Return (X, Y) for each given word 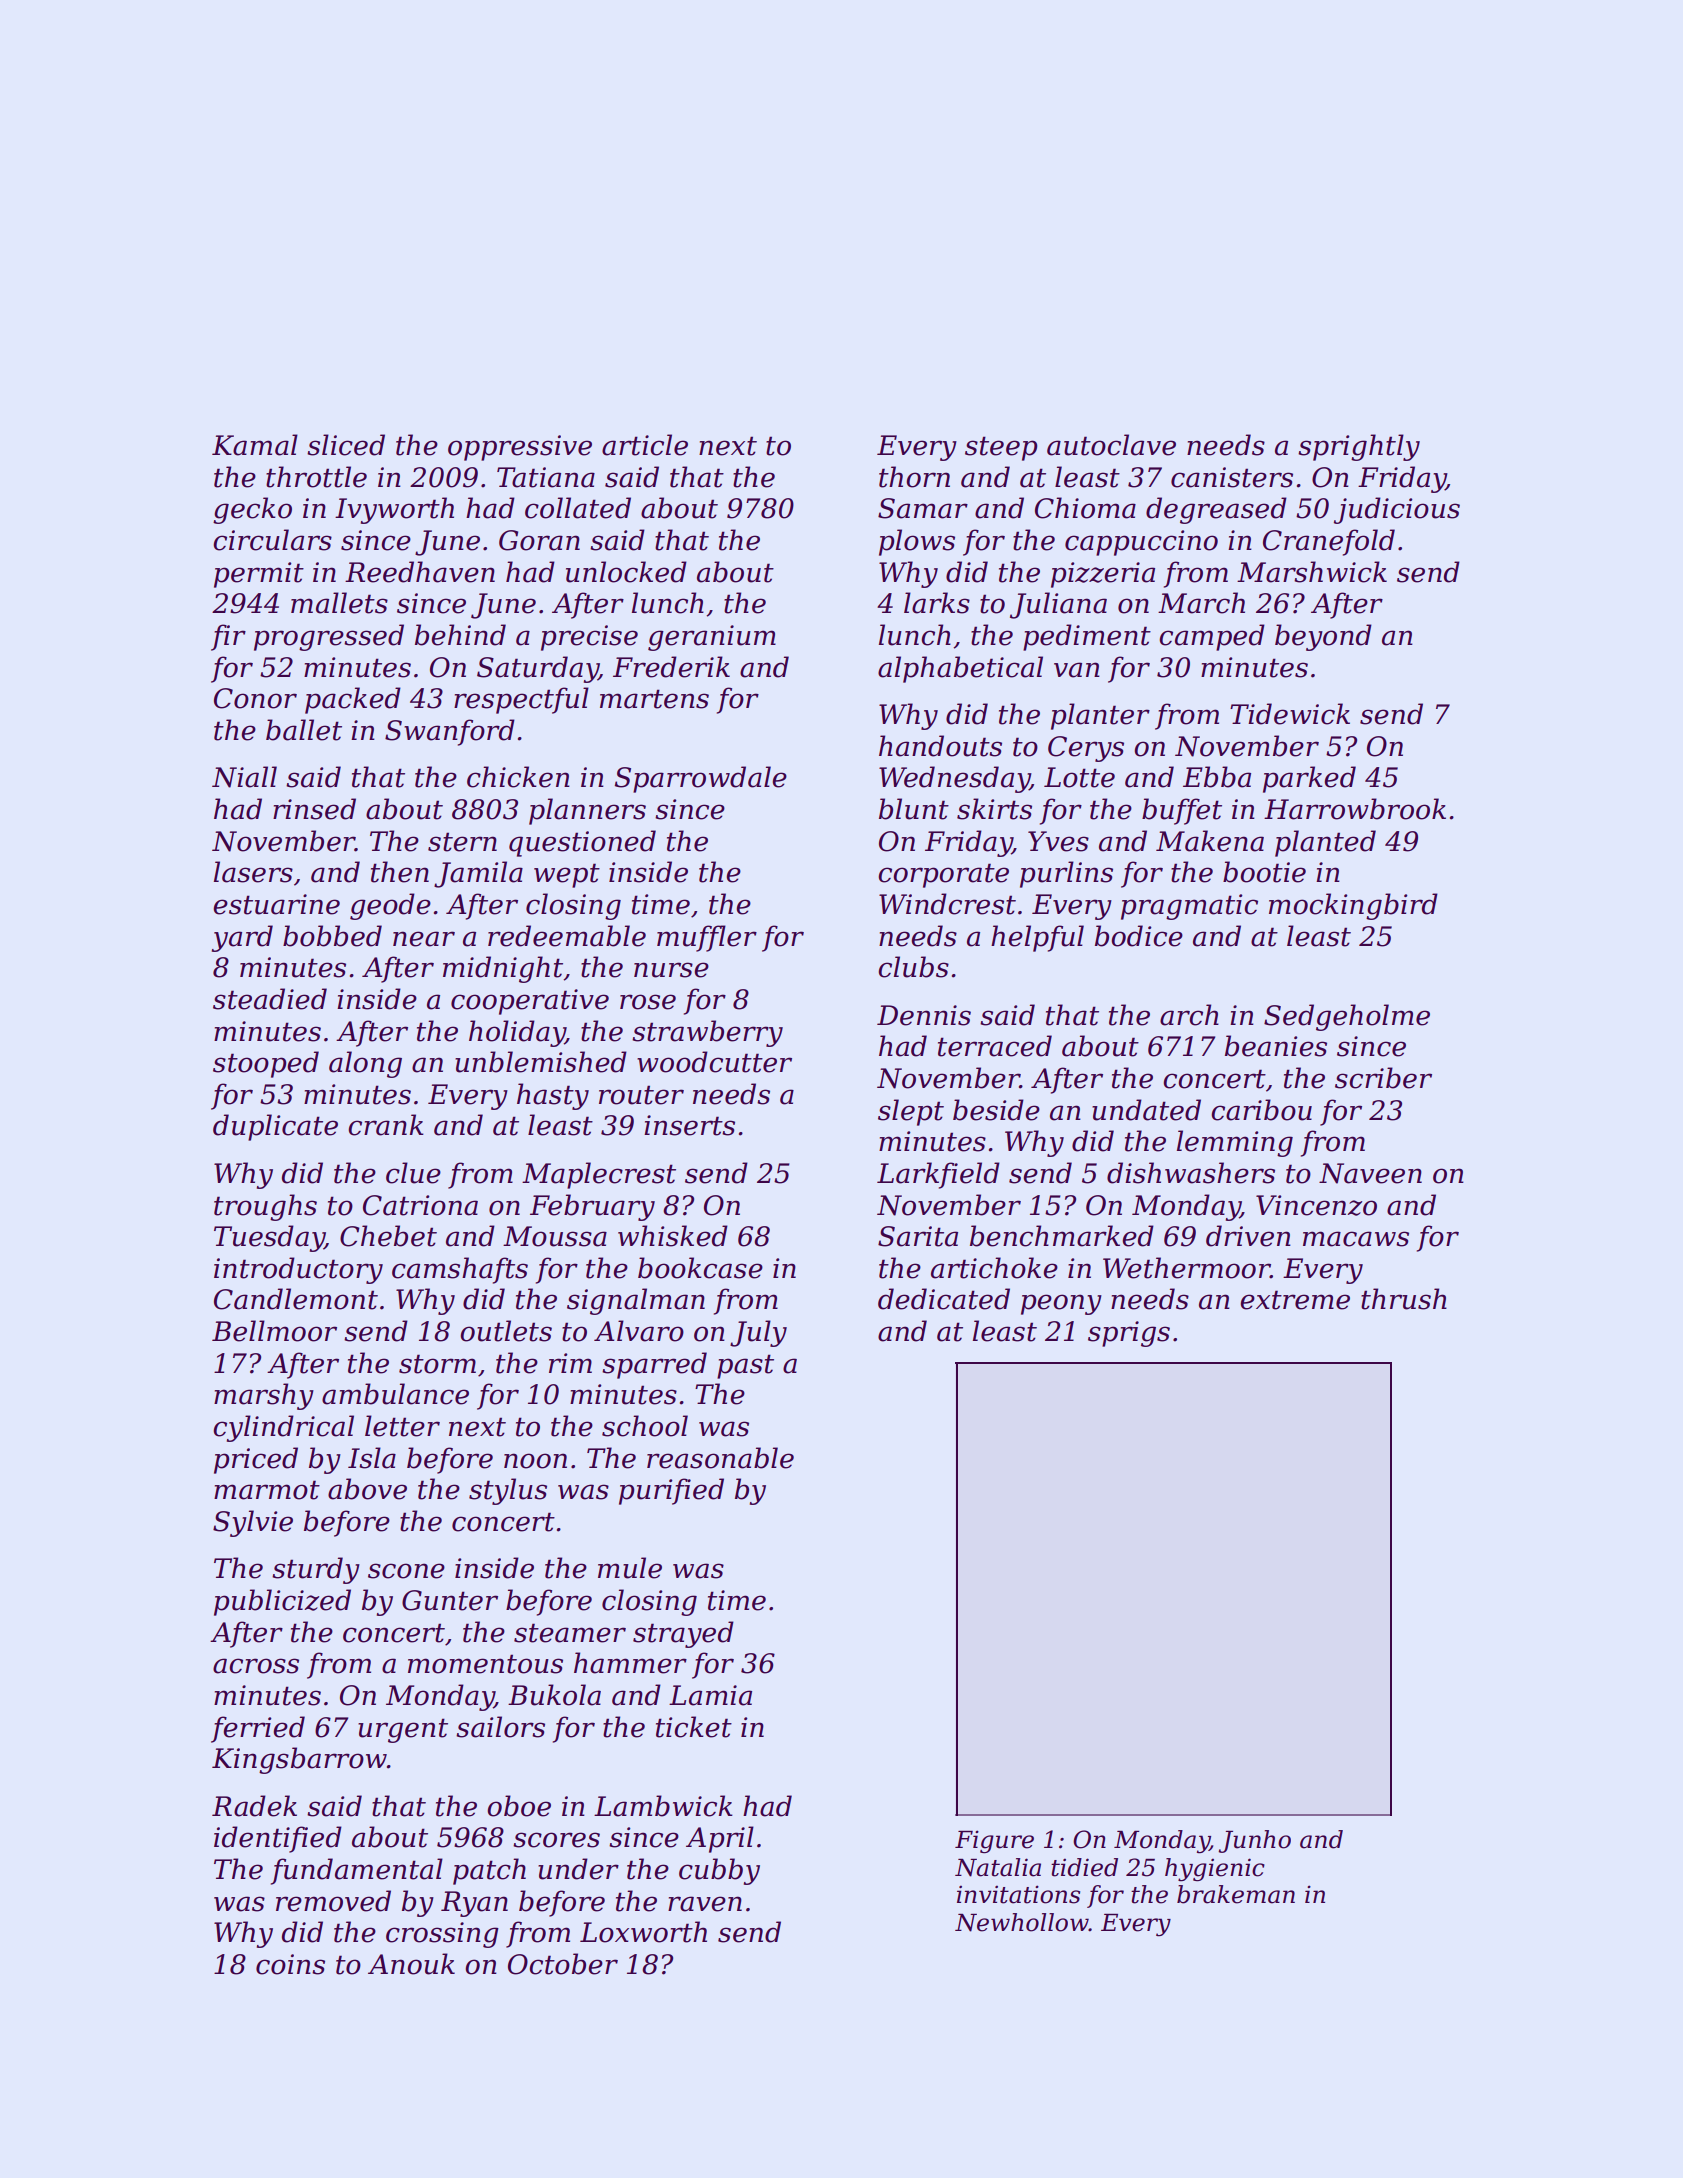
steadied (270, 999)
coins (290, 1964)
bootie (1264, 872)
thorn (914, 477)
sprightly (1359, 447)
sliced (346, 445)
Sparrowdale (701, 779)
